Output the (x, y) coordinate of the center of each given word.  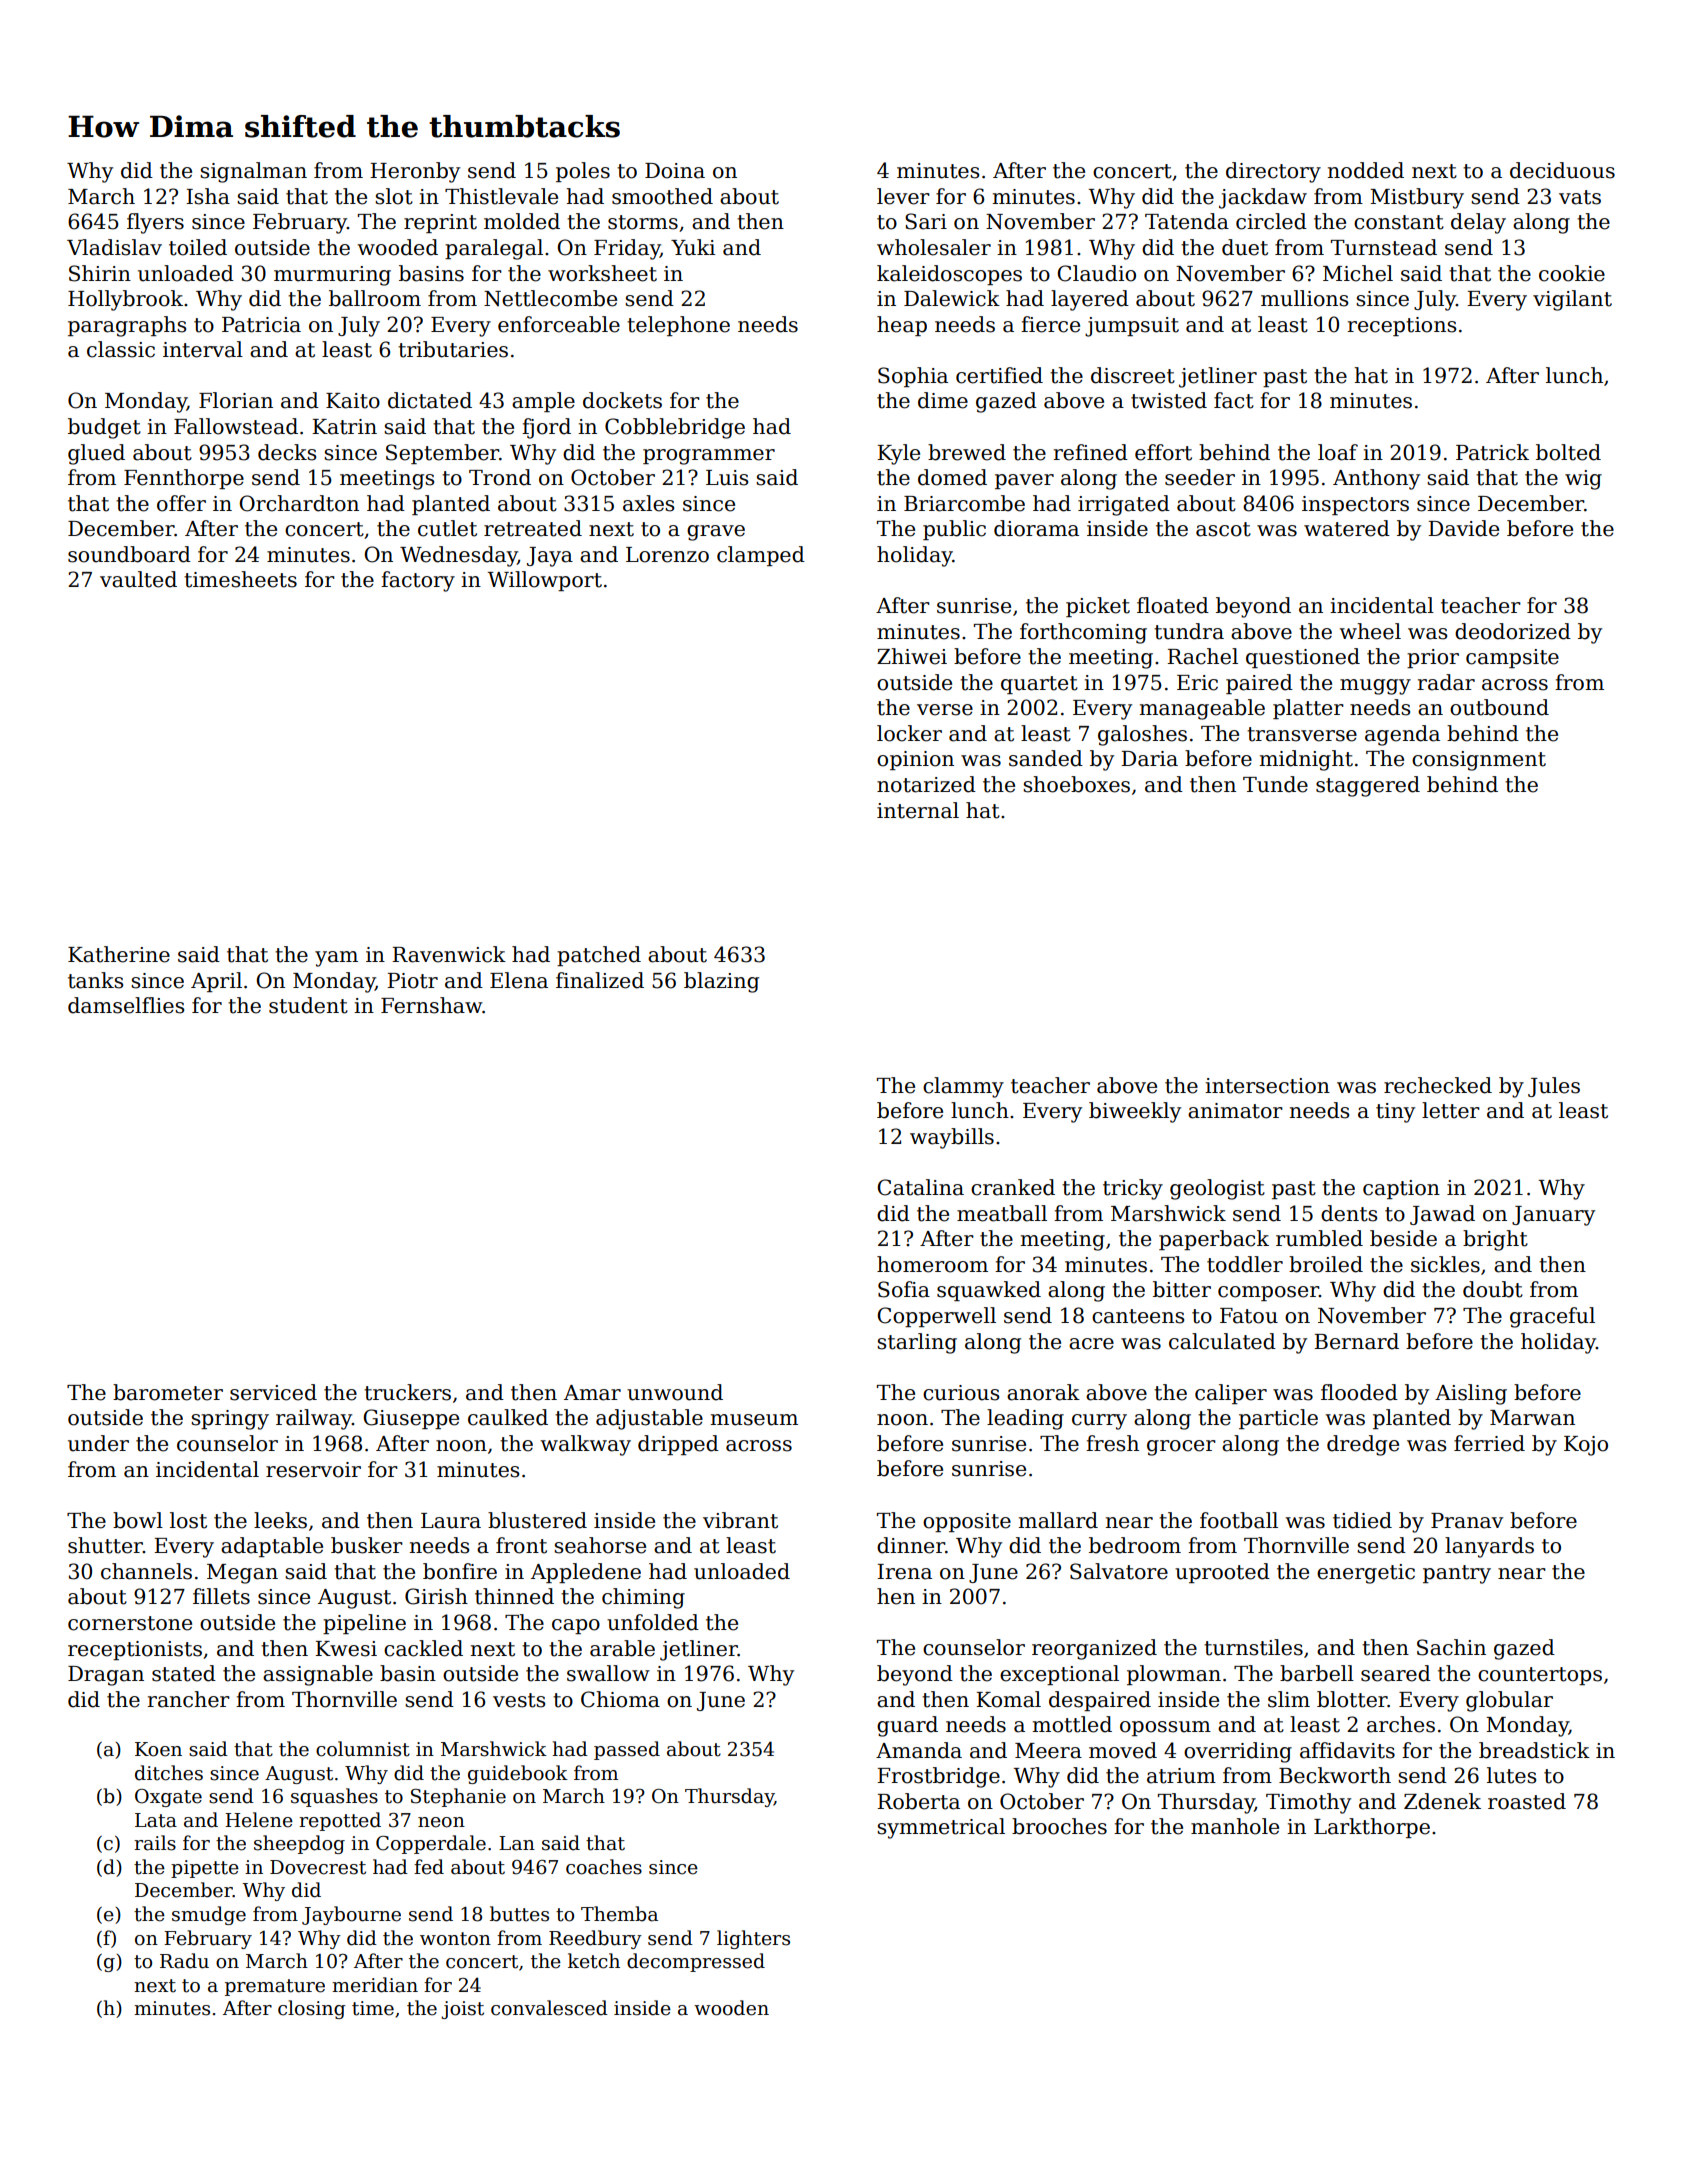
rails (155, 1843)
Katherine (119, 954)
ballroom (375, 298)
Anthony (1376, 479)
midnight (1306, 760)
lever (903, 196)
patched (599, 956)
